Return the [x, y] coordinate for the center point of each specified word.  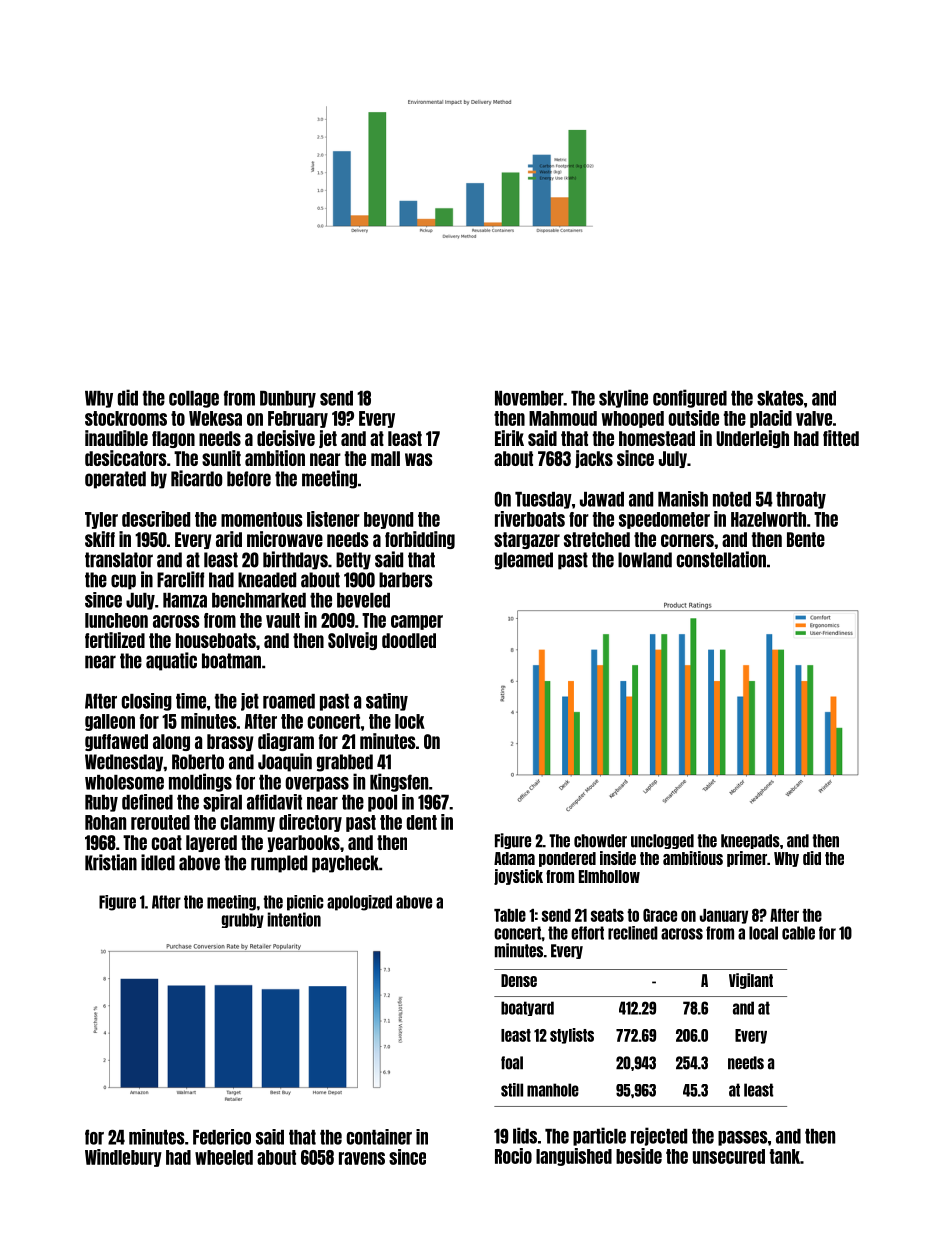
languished [574, 1157]
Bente [806, 539]
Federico [222, 1137]
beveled [363, 600]
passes [742, 1138]
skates [780, 398]
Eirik [509, 438]
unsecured [729, 1156]
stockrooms [126, 418]
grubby [243, 920]
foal [512, 1063]
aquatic [171, 661]
